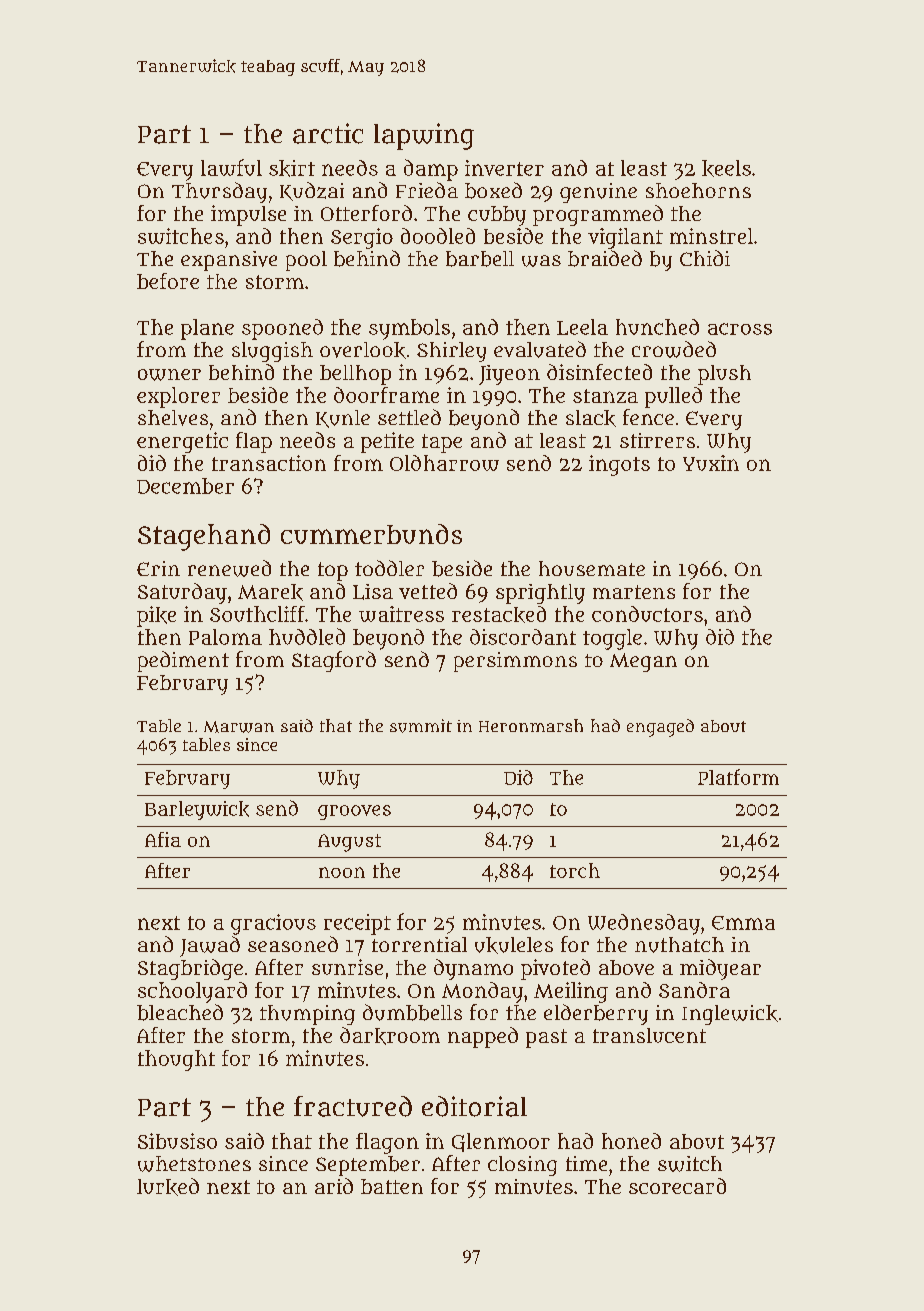  I want to click on Inglewick, so click(730, 1015).
